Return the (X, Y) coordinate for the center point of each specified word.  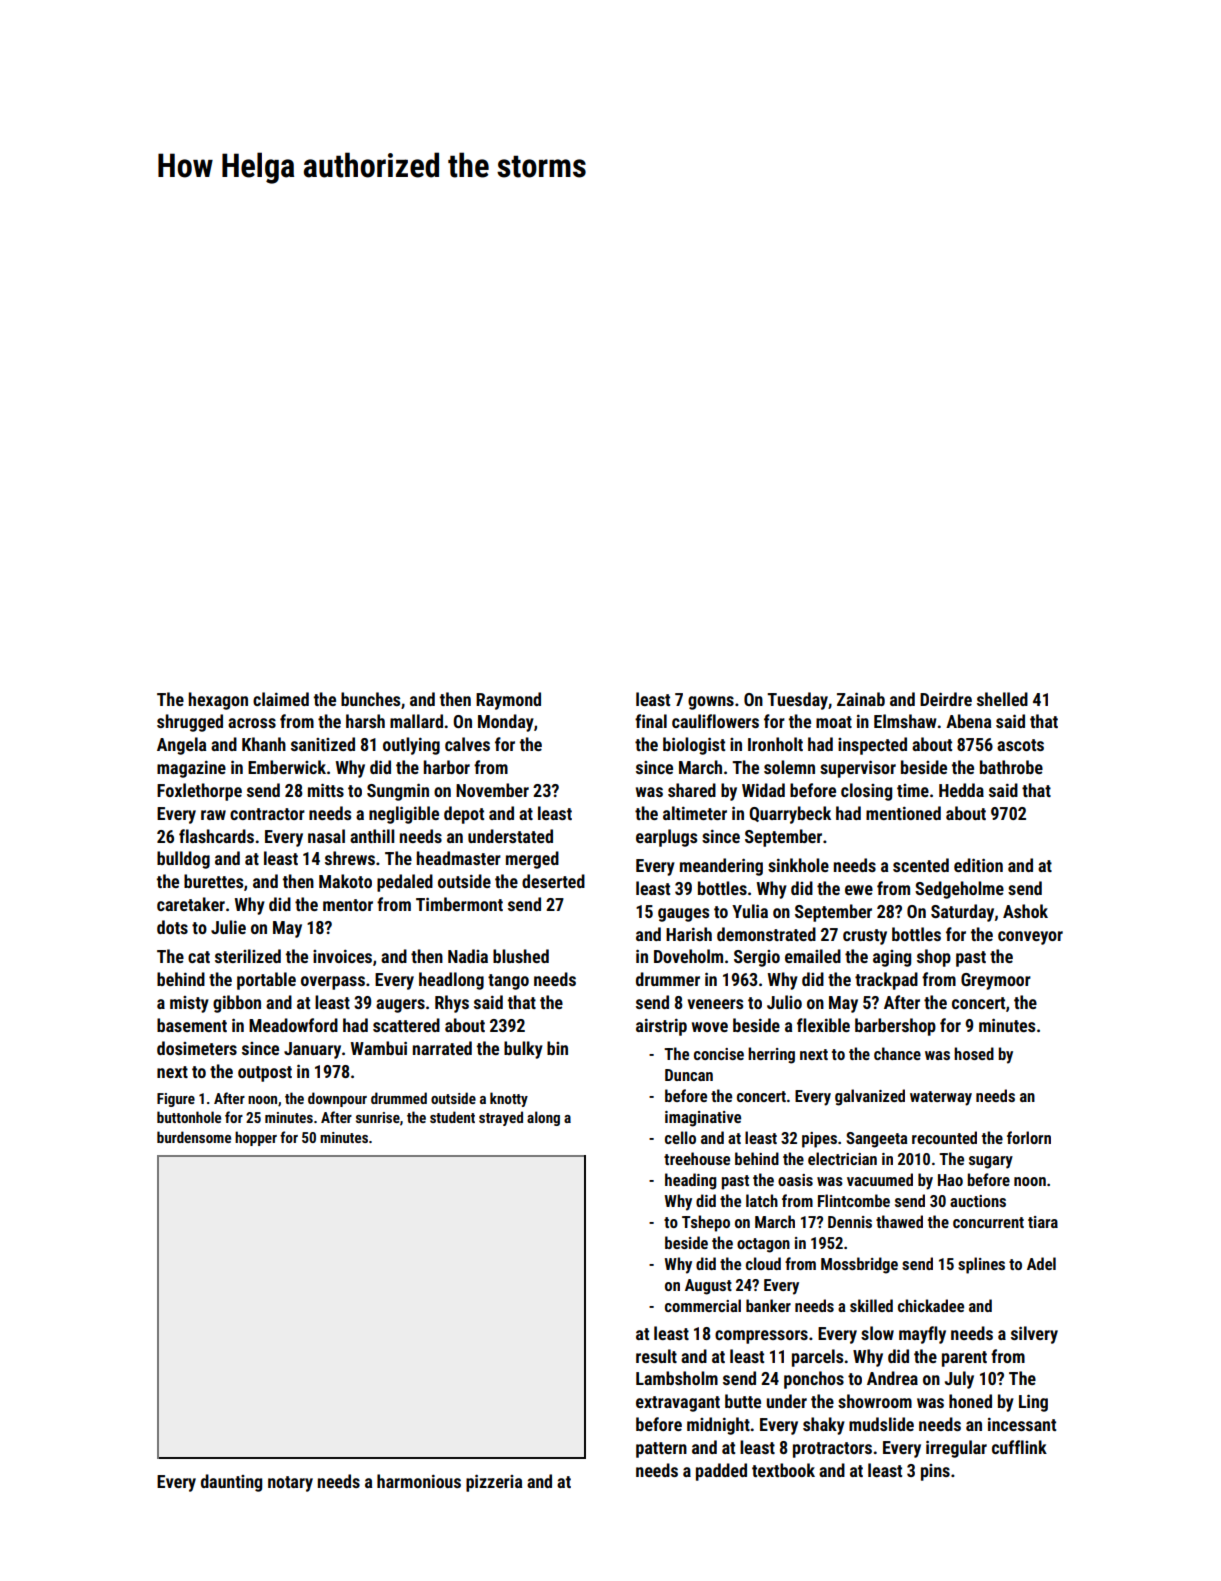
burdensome (194, 1137)
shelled (1002, 699)
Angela (181, 746)
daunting (231, 1483)
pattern (661, 1450)
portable (266, 981)
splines (981, 1265)
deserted (553, 881)
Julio (784, 1002)
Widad (763, 790)
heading (690, 1181)
